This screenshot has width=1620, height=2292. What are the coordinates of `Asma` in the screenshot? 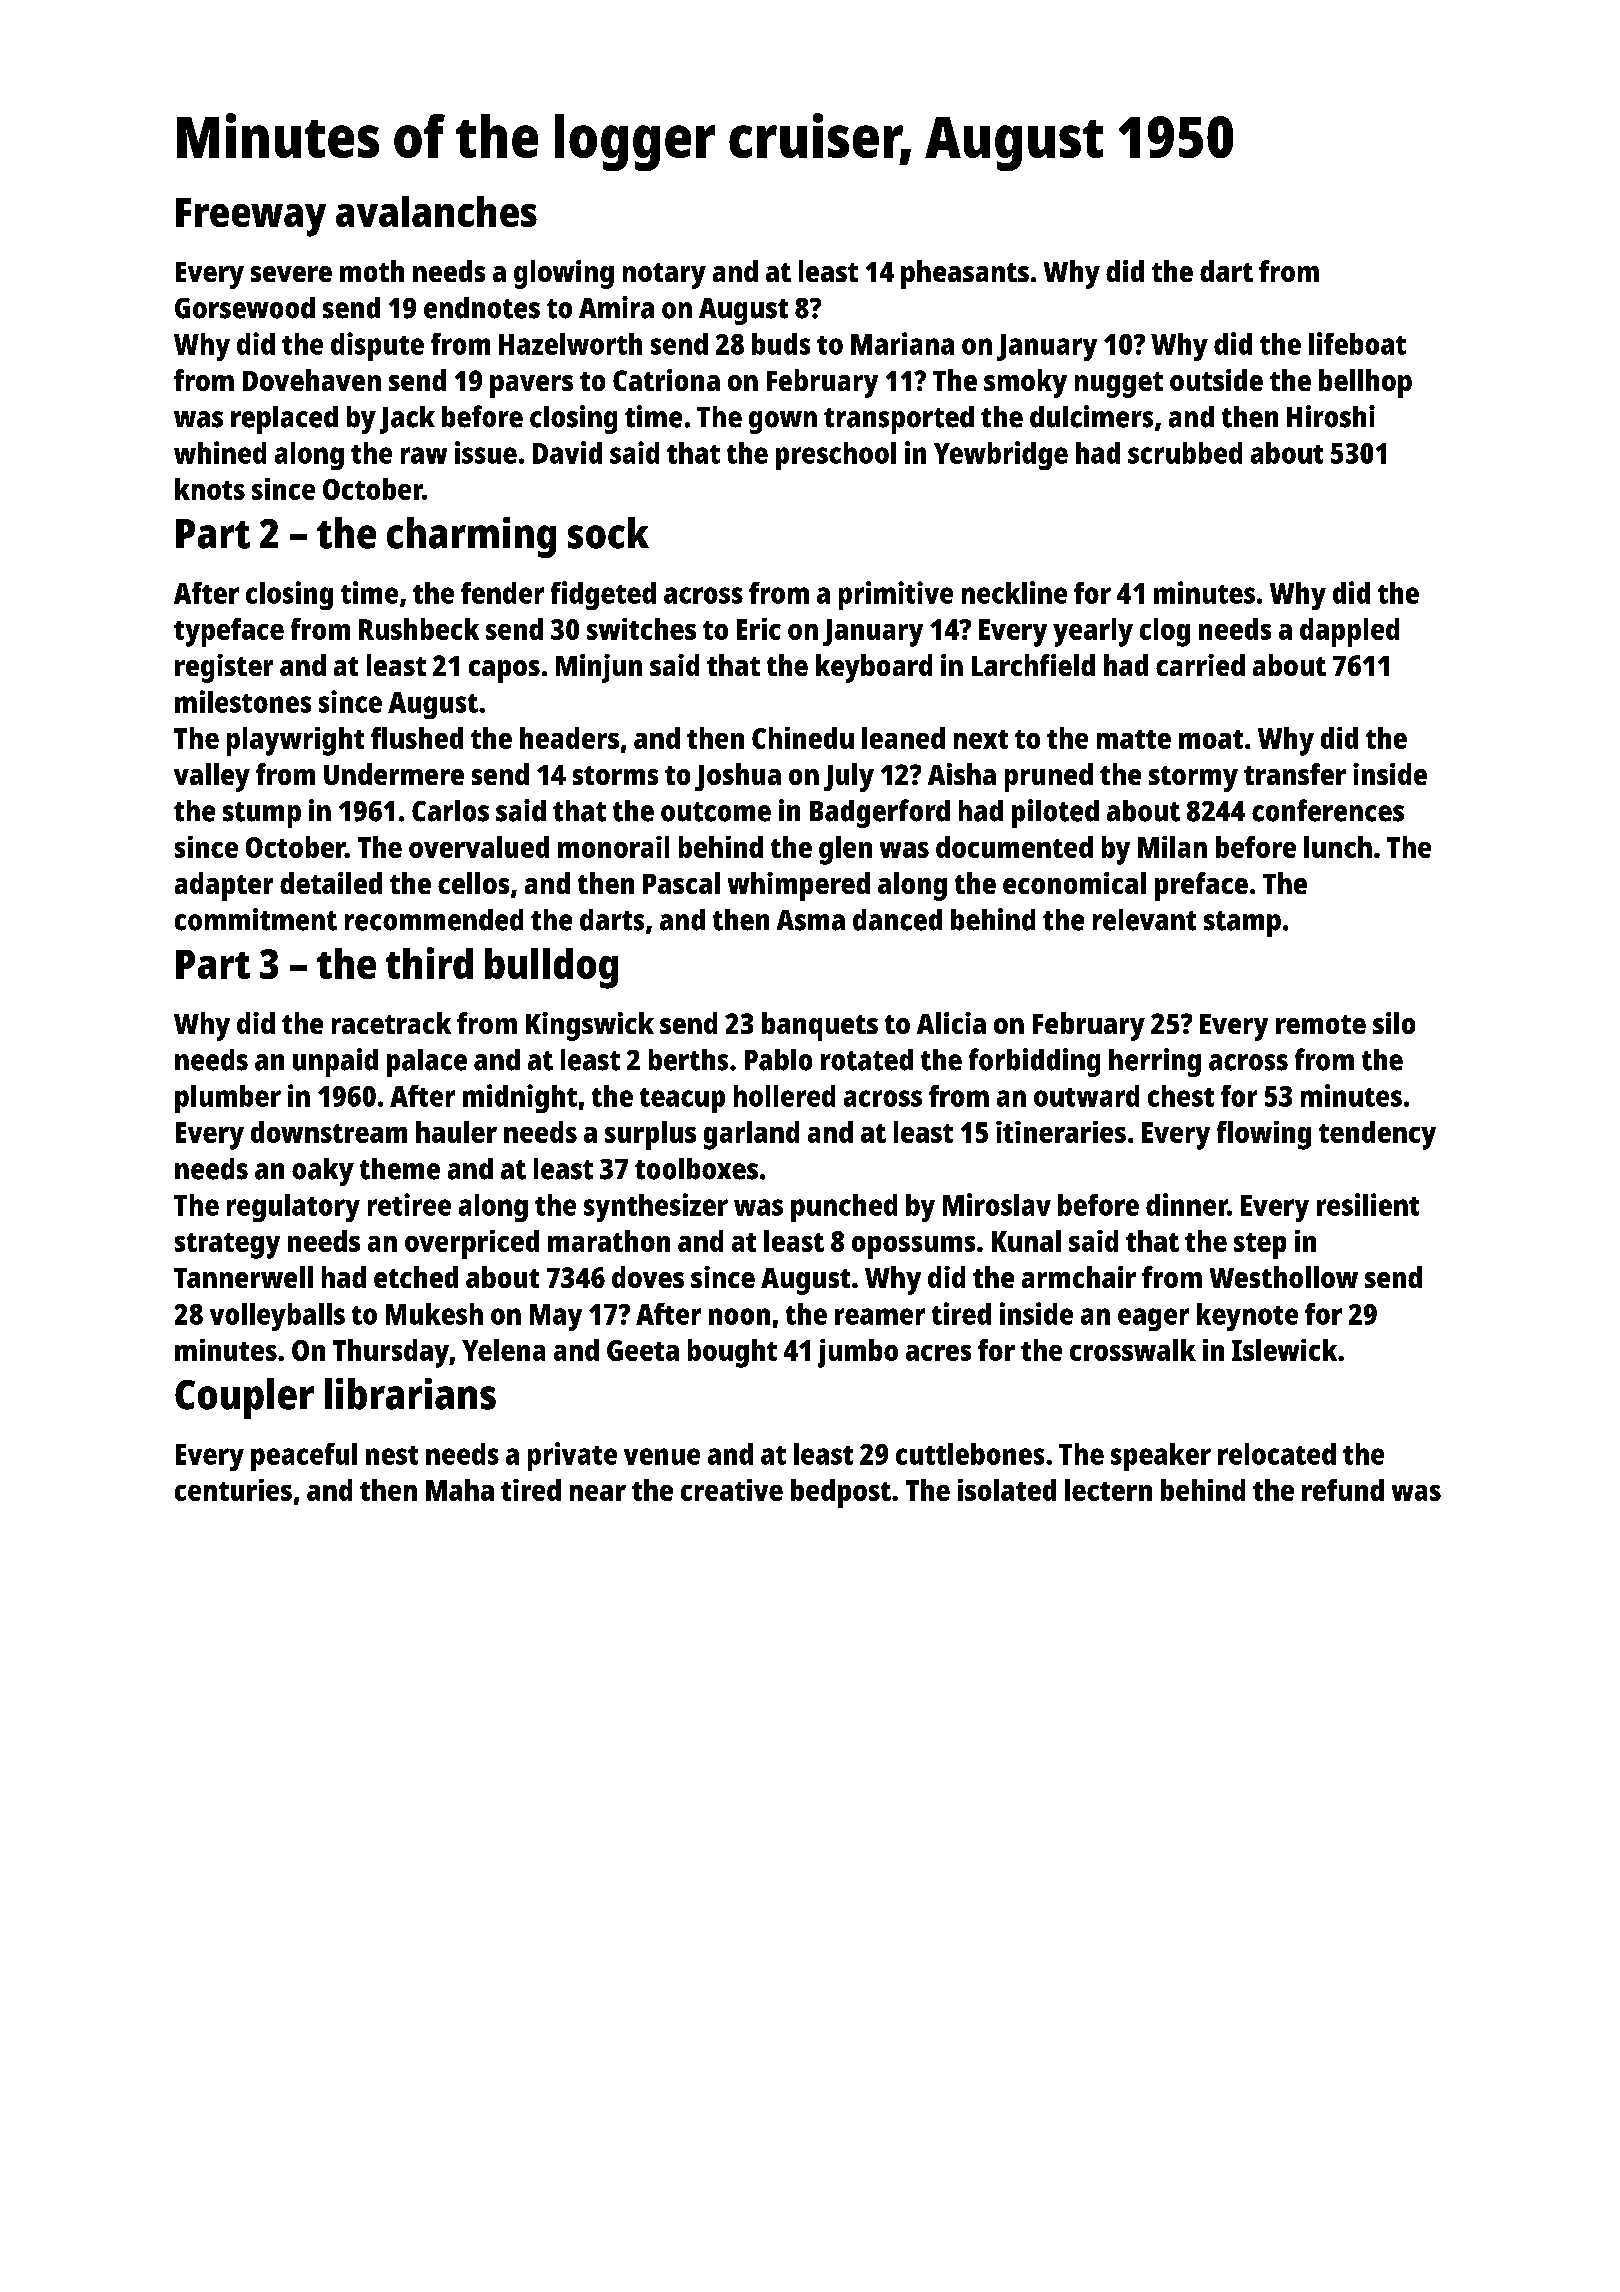 It's located at (811, 920).
